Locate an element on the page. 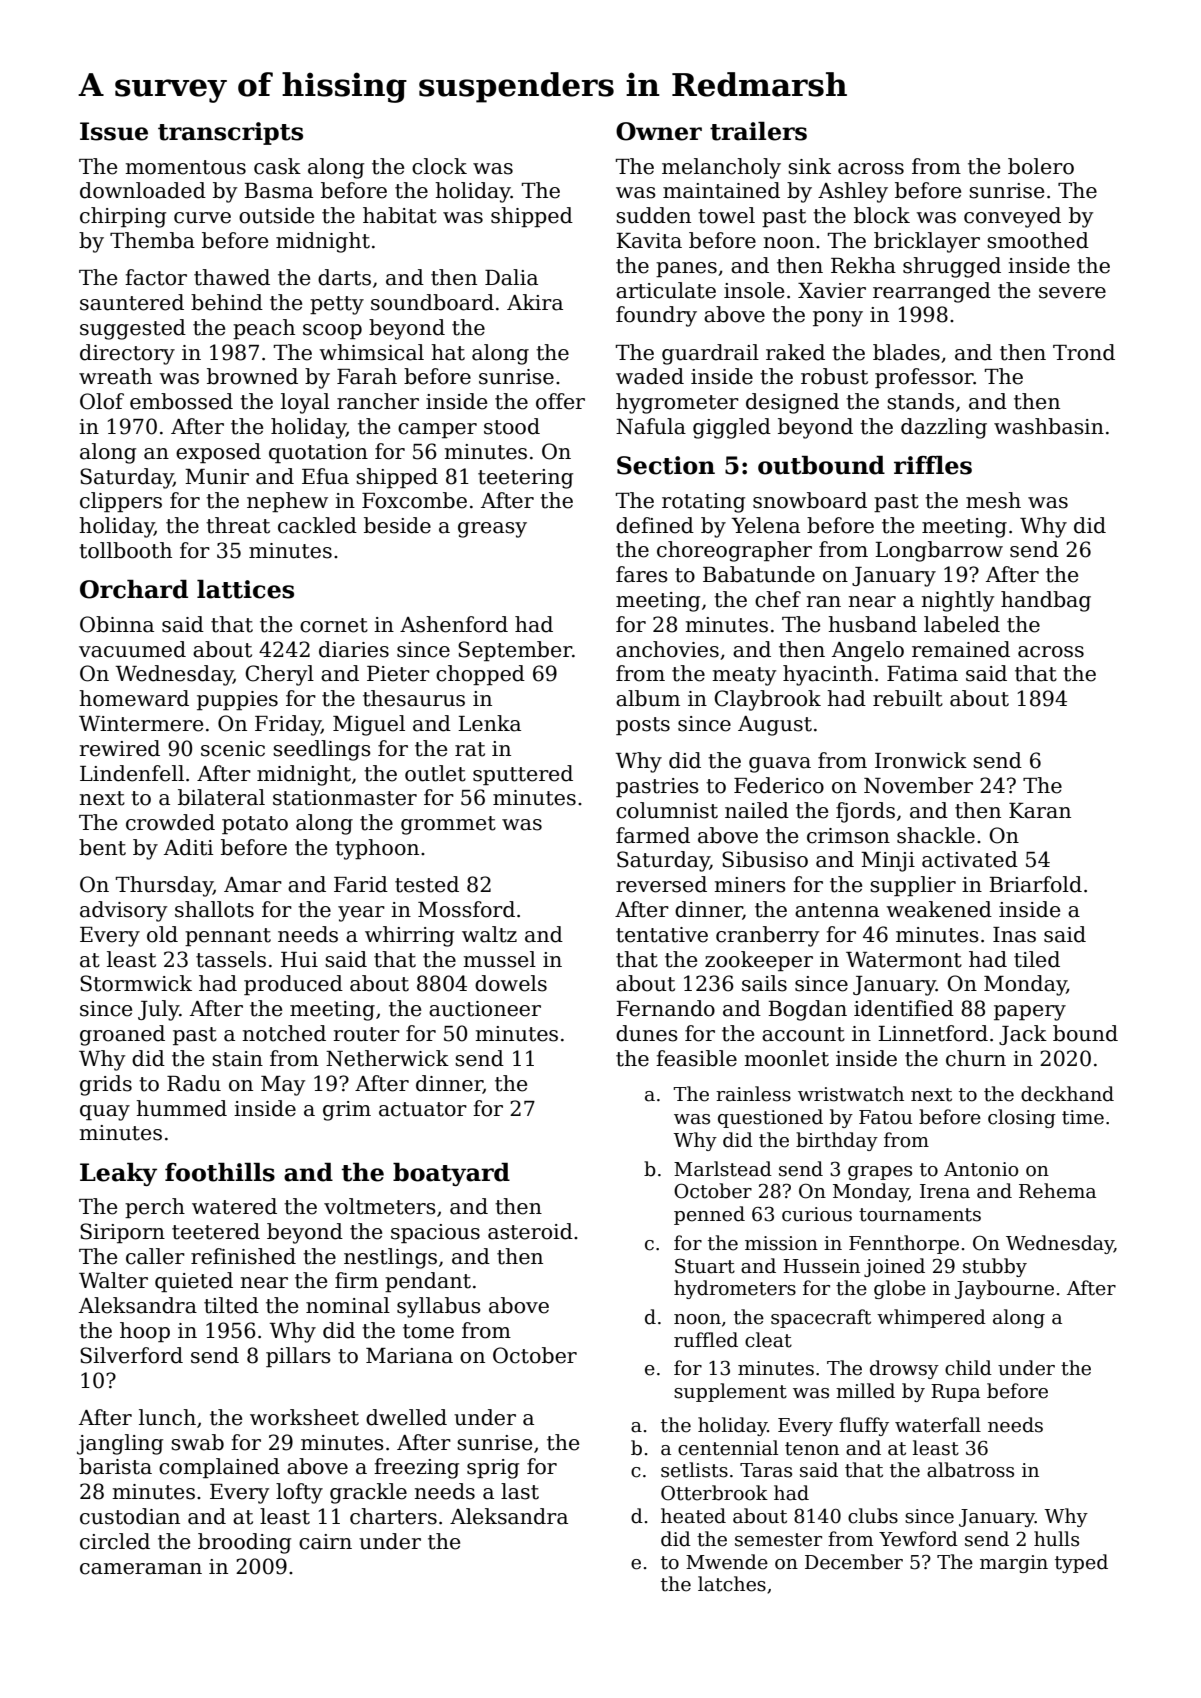 The height and width of the image is (1698, 1201). grackle is located at coordinates (368, 1493).
